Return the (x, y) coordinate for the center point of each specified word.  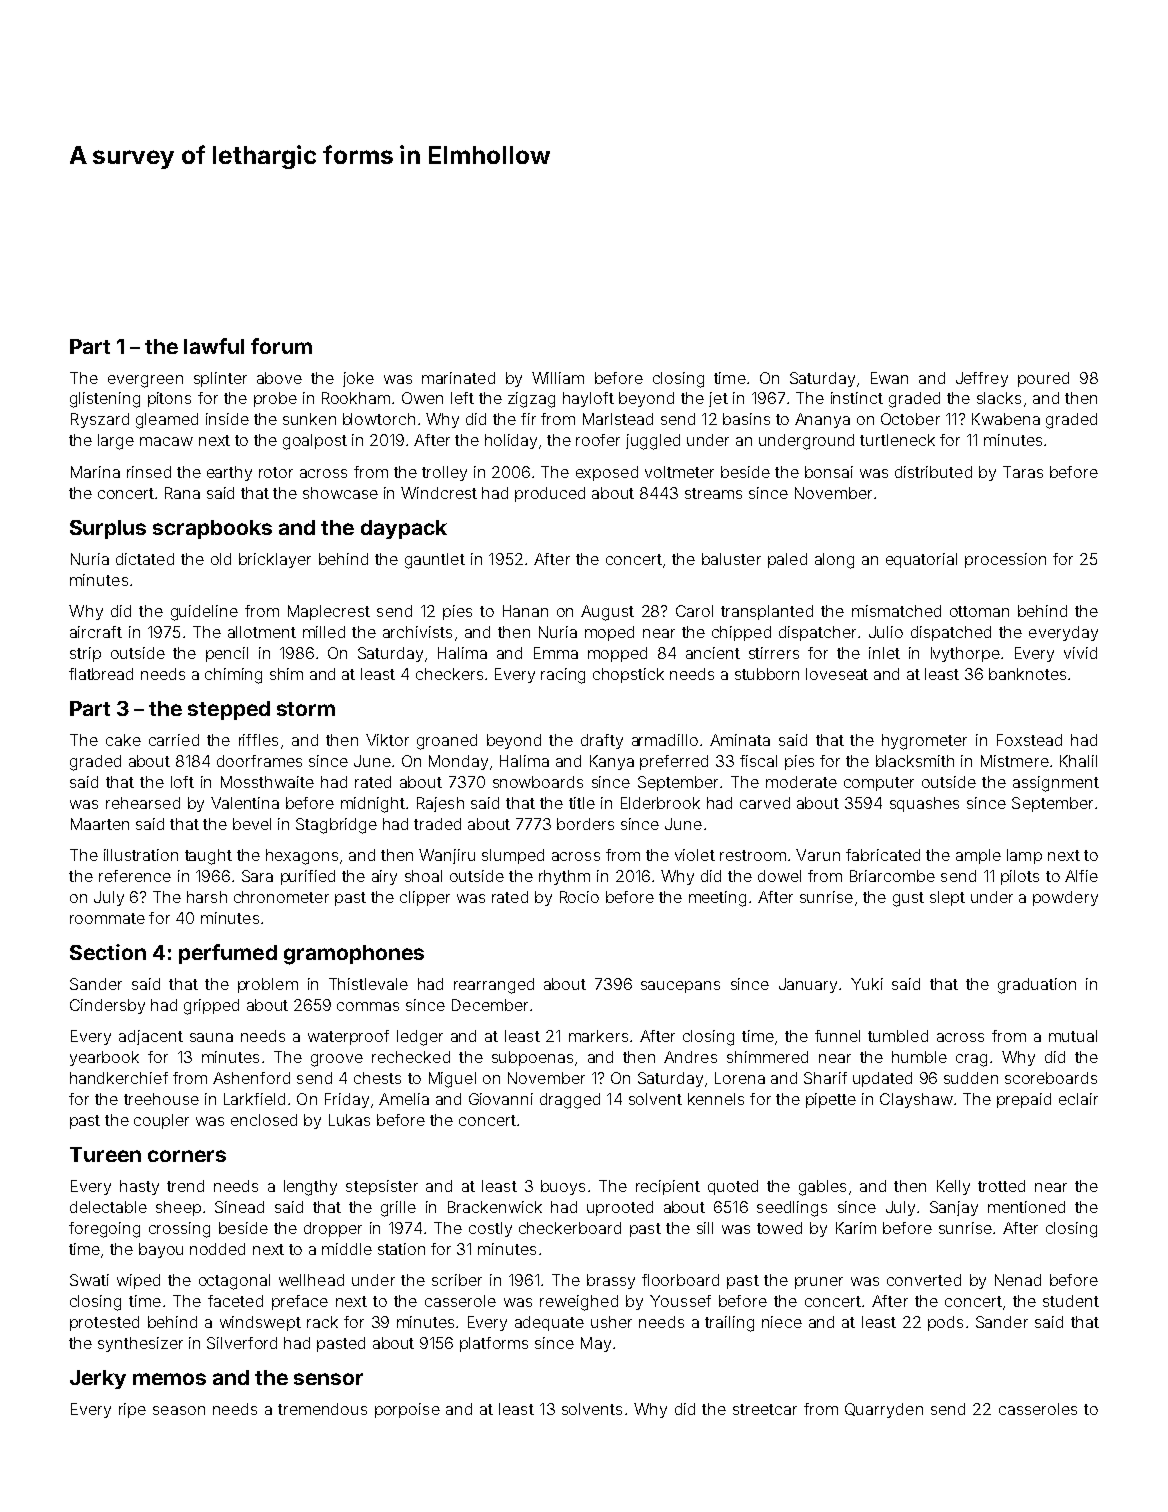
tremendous (322, 1409)
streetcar (765, 1409)
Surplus (108, 529)
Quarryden (884, 1410)
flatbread (101, 674)
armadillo (665, 740)
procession (1005, 560)
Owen (422, 398)
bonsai (829, 472)
